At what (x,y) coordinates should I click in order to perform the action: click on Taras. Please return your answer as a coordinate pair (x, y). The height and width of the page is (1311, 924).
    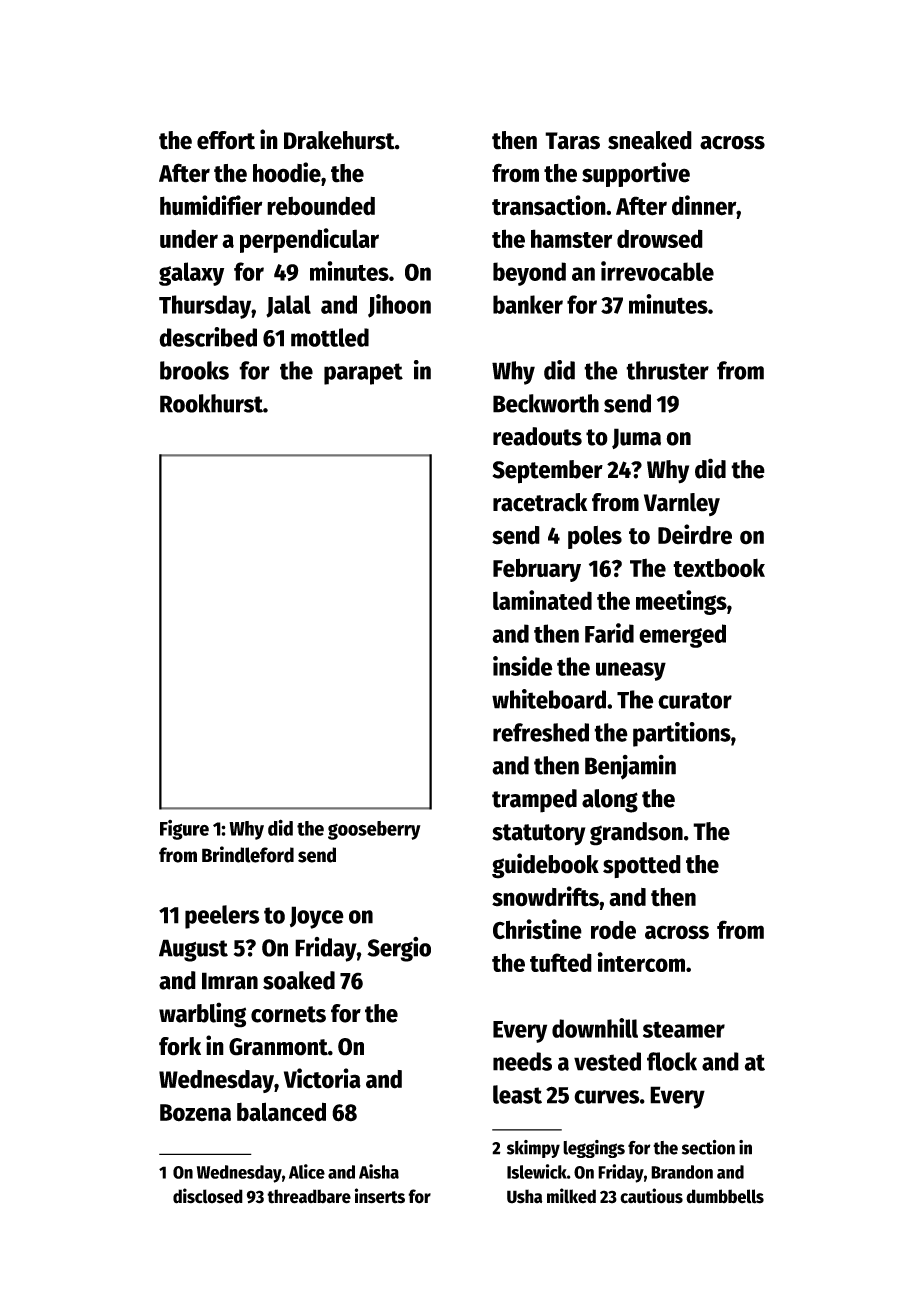
    Looking at the image, I should click on (572, 141).
